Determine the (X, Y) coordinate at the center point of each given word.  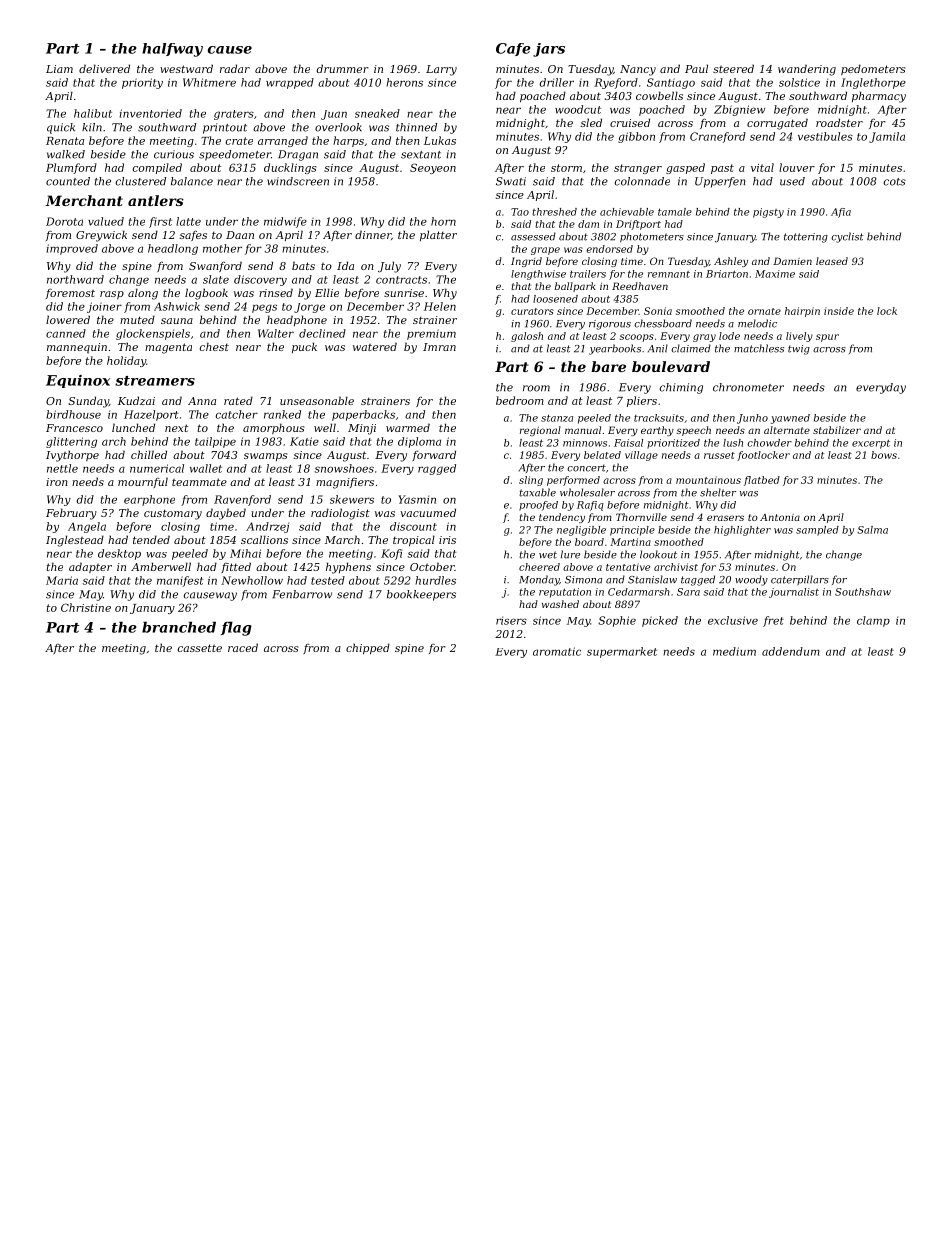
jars (549, 50)
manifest (180, 581)
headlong (173, 249)
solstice (799, 82)
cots (895, 182)
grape (545, 251)
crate (239, 141)
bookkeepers (421, 595)
